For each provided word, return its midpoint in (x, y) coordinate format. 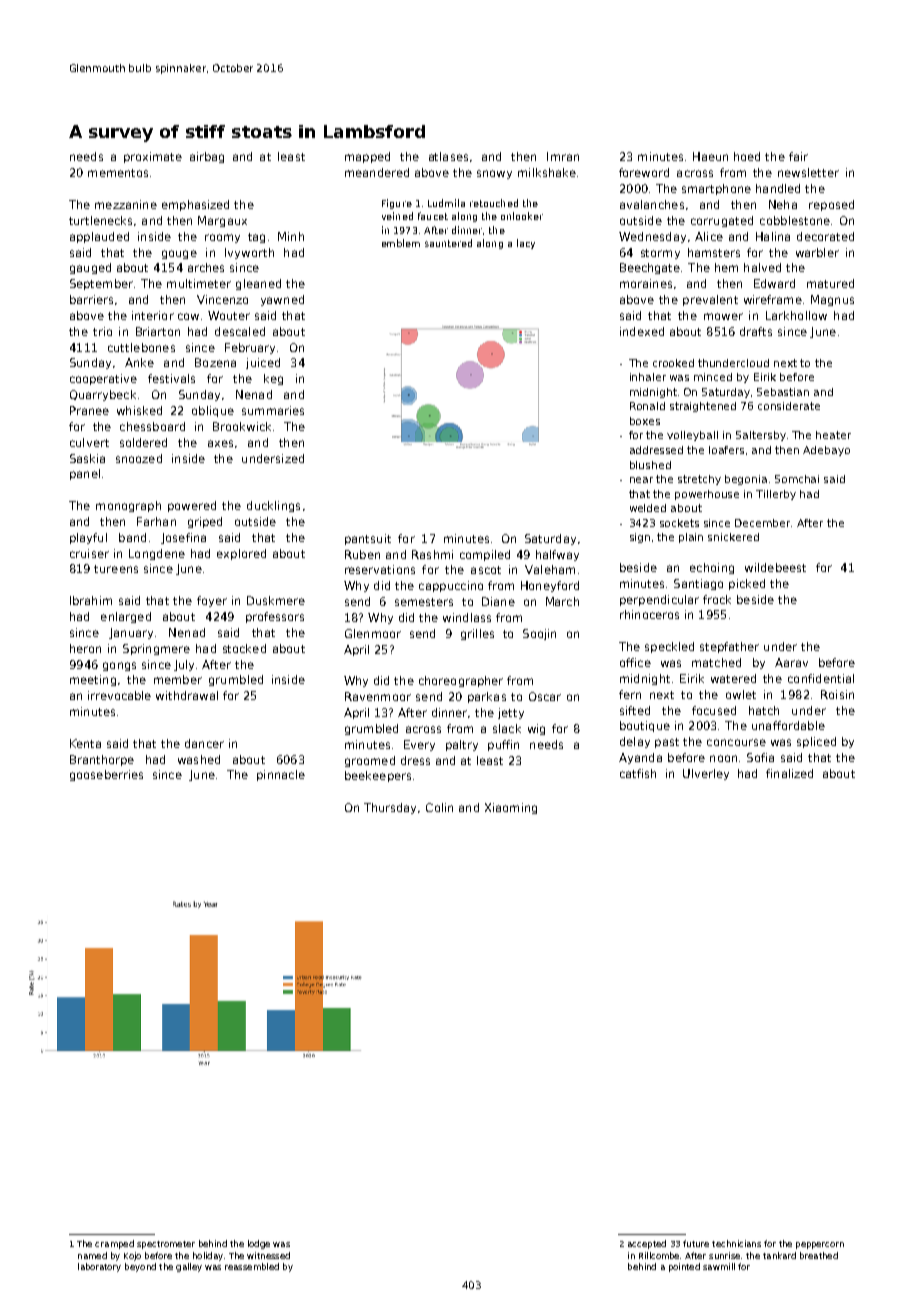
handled (778, 188)
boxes (645, 421)
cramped (114, 1244)
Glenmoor (373, 633)
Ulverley (706, 774)
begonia (746, 480)
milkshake (547, 172)
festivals (171, 378)
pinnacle (281, 775)
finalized (789, 773)
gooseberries (106, 775)
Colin (439, 807)
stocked (244, 648)
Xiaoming (511, 808)
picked (747, 584)
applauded (99, 237)
